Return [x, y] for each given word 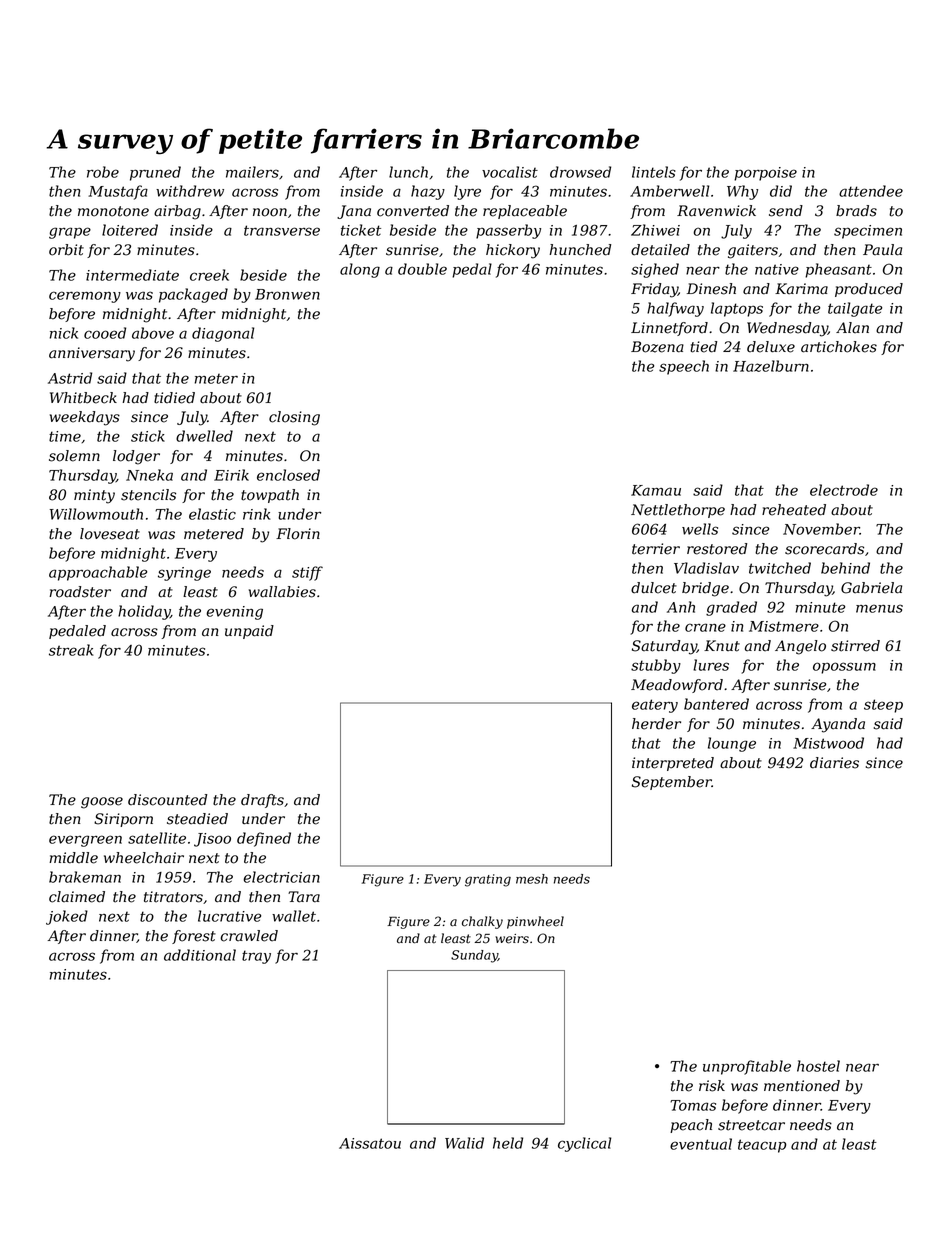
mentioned [802, 1086]
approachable [98, 573]
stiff [307, 573]
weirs [512, 939]
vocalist [510, 172]
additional [200, 955]
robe [103, 172]
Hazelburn [771, 366]
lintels [654, 172]
